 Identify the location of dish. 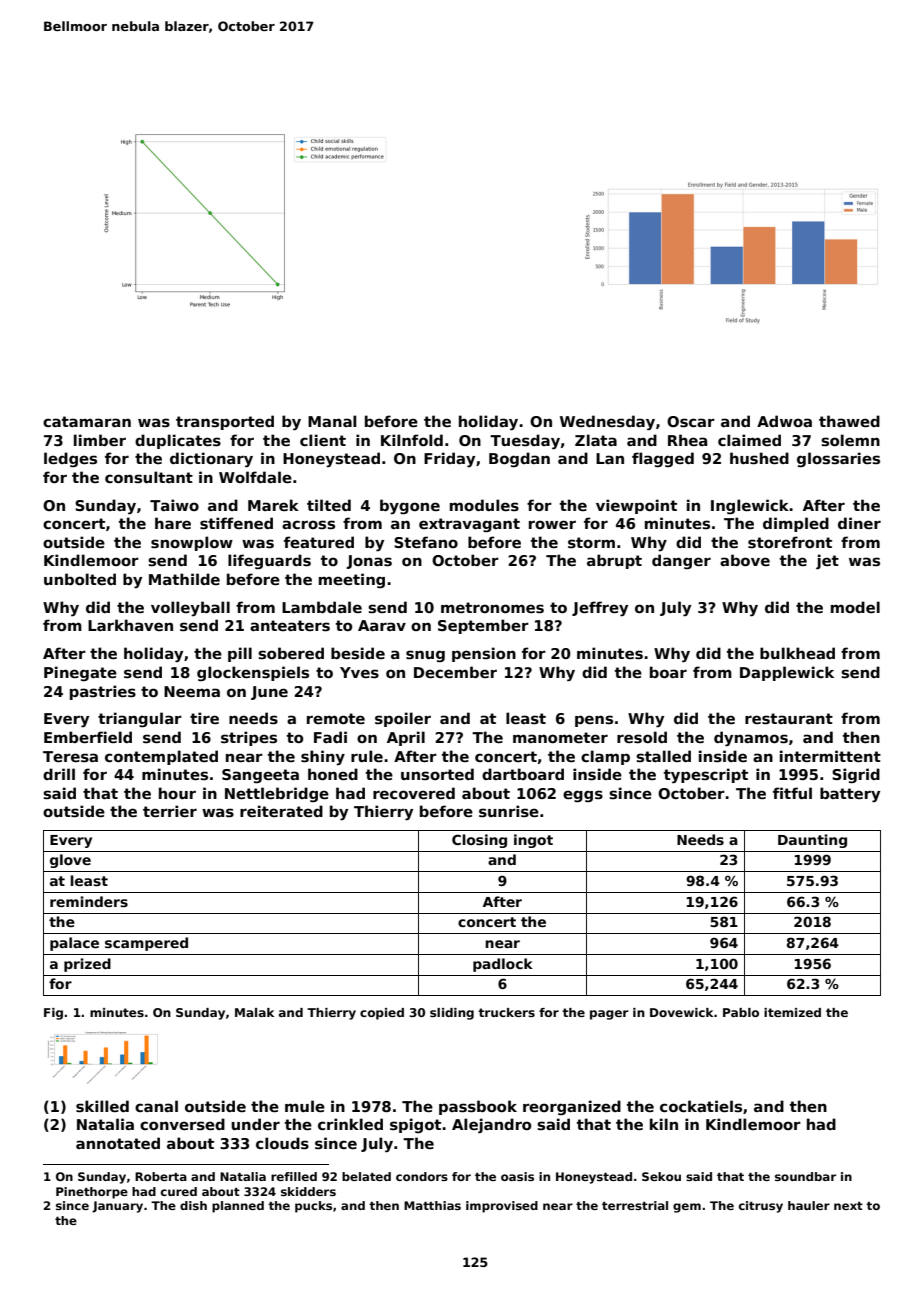
(193, 1205).
